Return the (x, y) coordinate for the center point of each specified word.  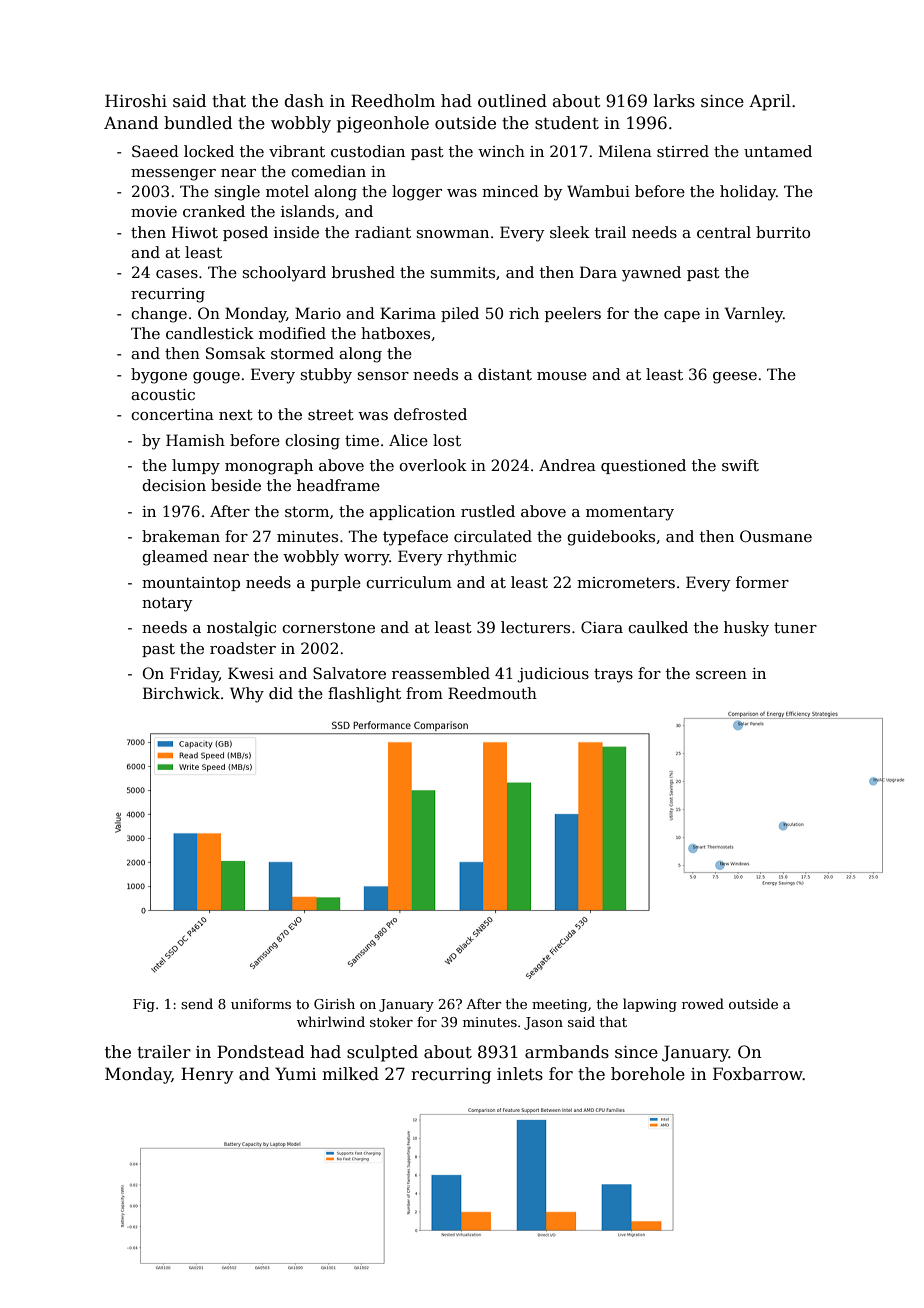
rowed (703, 1003)
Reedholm (393, 101)
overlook (433, 465)
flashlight (364, 695)
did (281, 693)
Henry (207, 1075)
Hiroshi (136, 101)
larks (674, 101)
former (762, 582)
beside (236, 485)
